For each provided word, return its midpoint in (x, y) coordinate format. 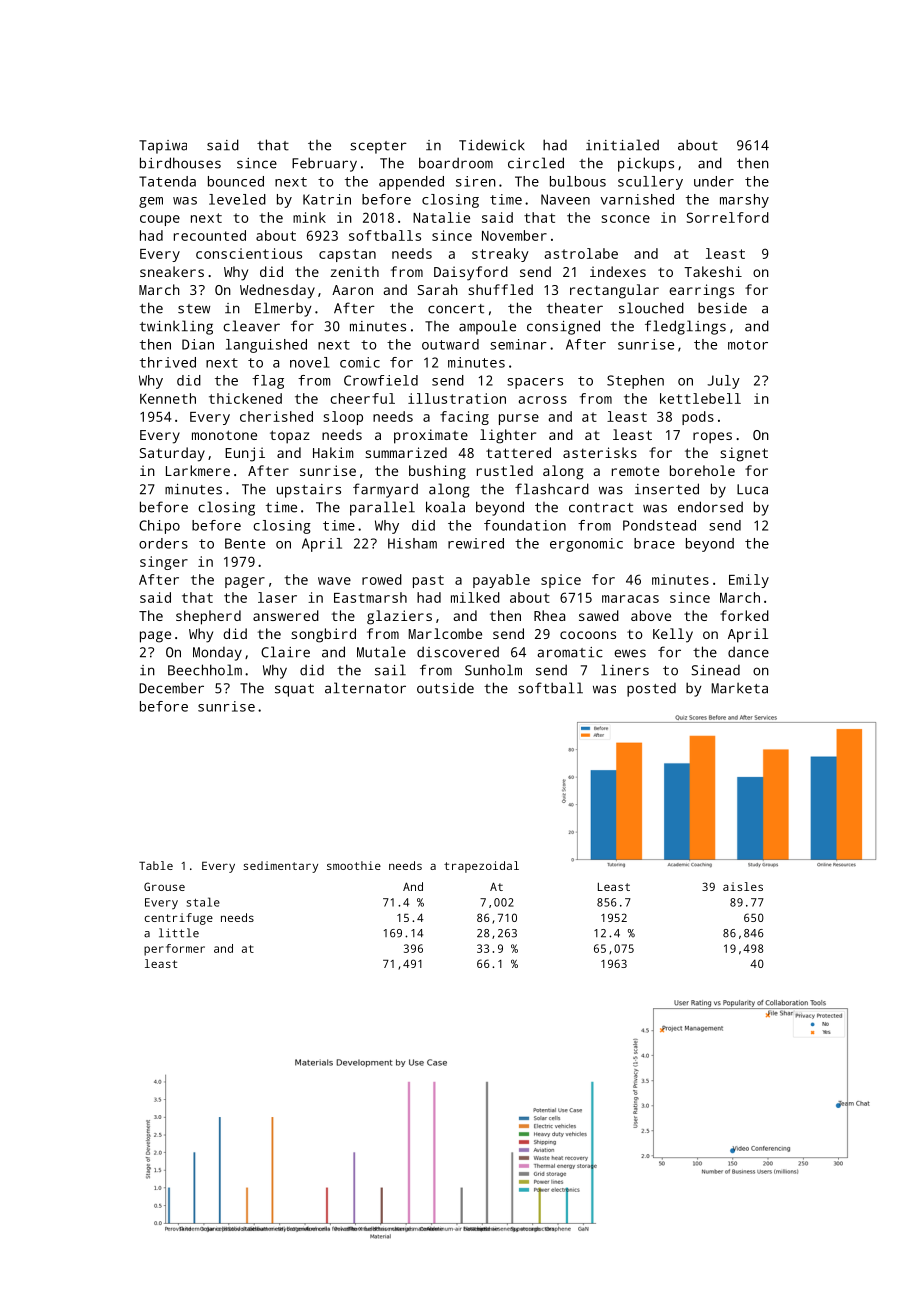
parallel (382, 508)
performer (174, 950)
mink (309, 217)
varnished (637, 199)
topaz (290, 437)
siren (476, 181)
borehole (702, 470)
